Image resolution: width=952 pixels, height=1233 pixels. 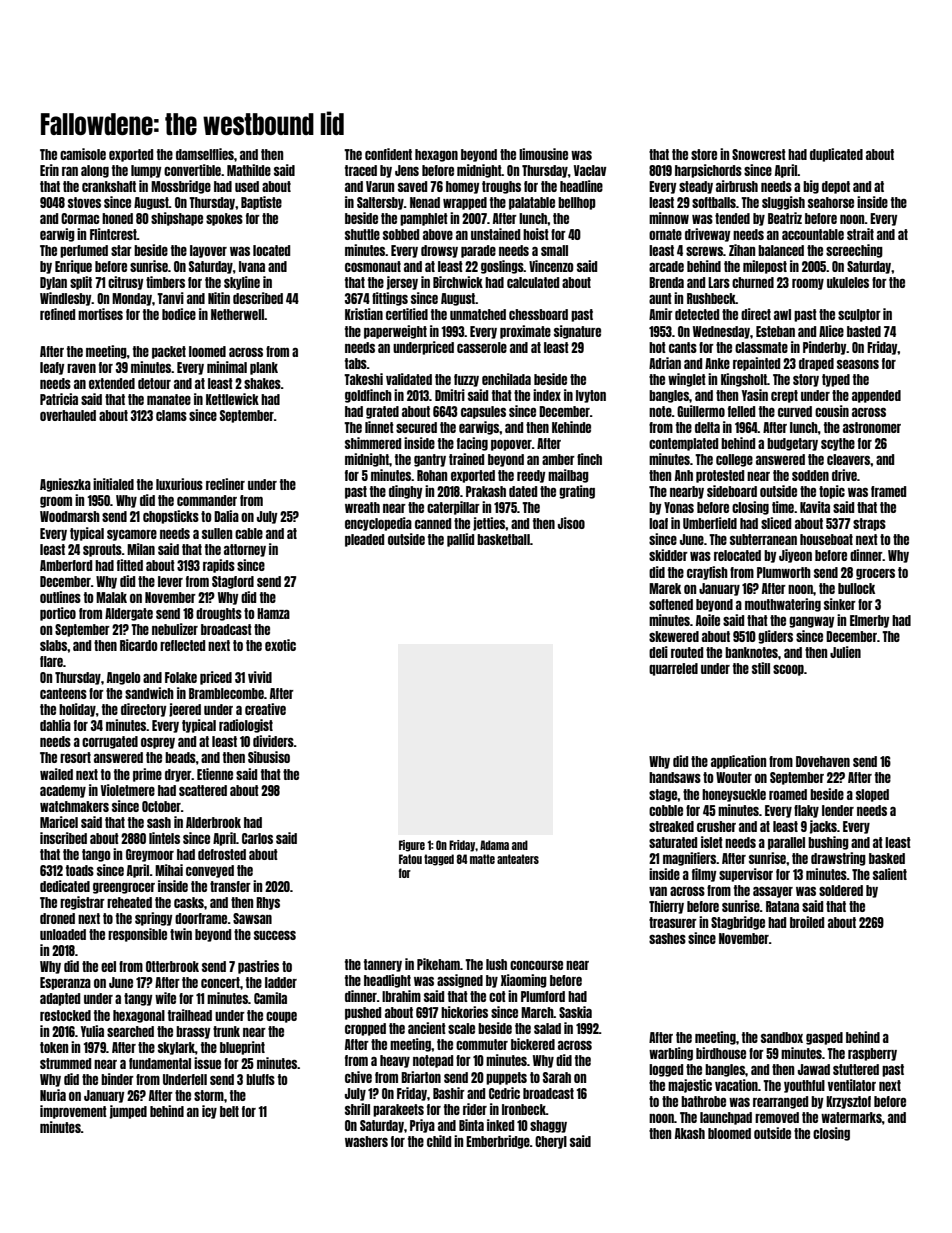 I want to click on belt, so click(x=229, y=1111).
